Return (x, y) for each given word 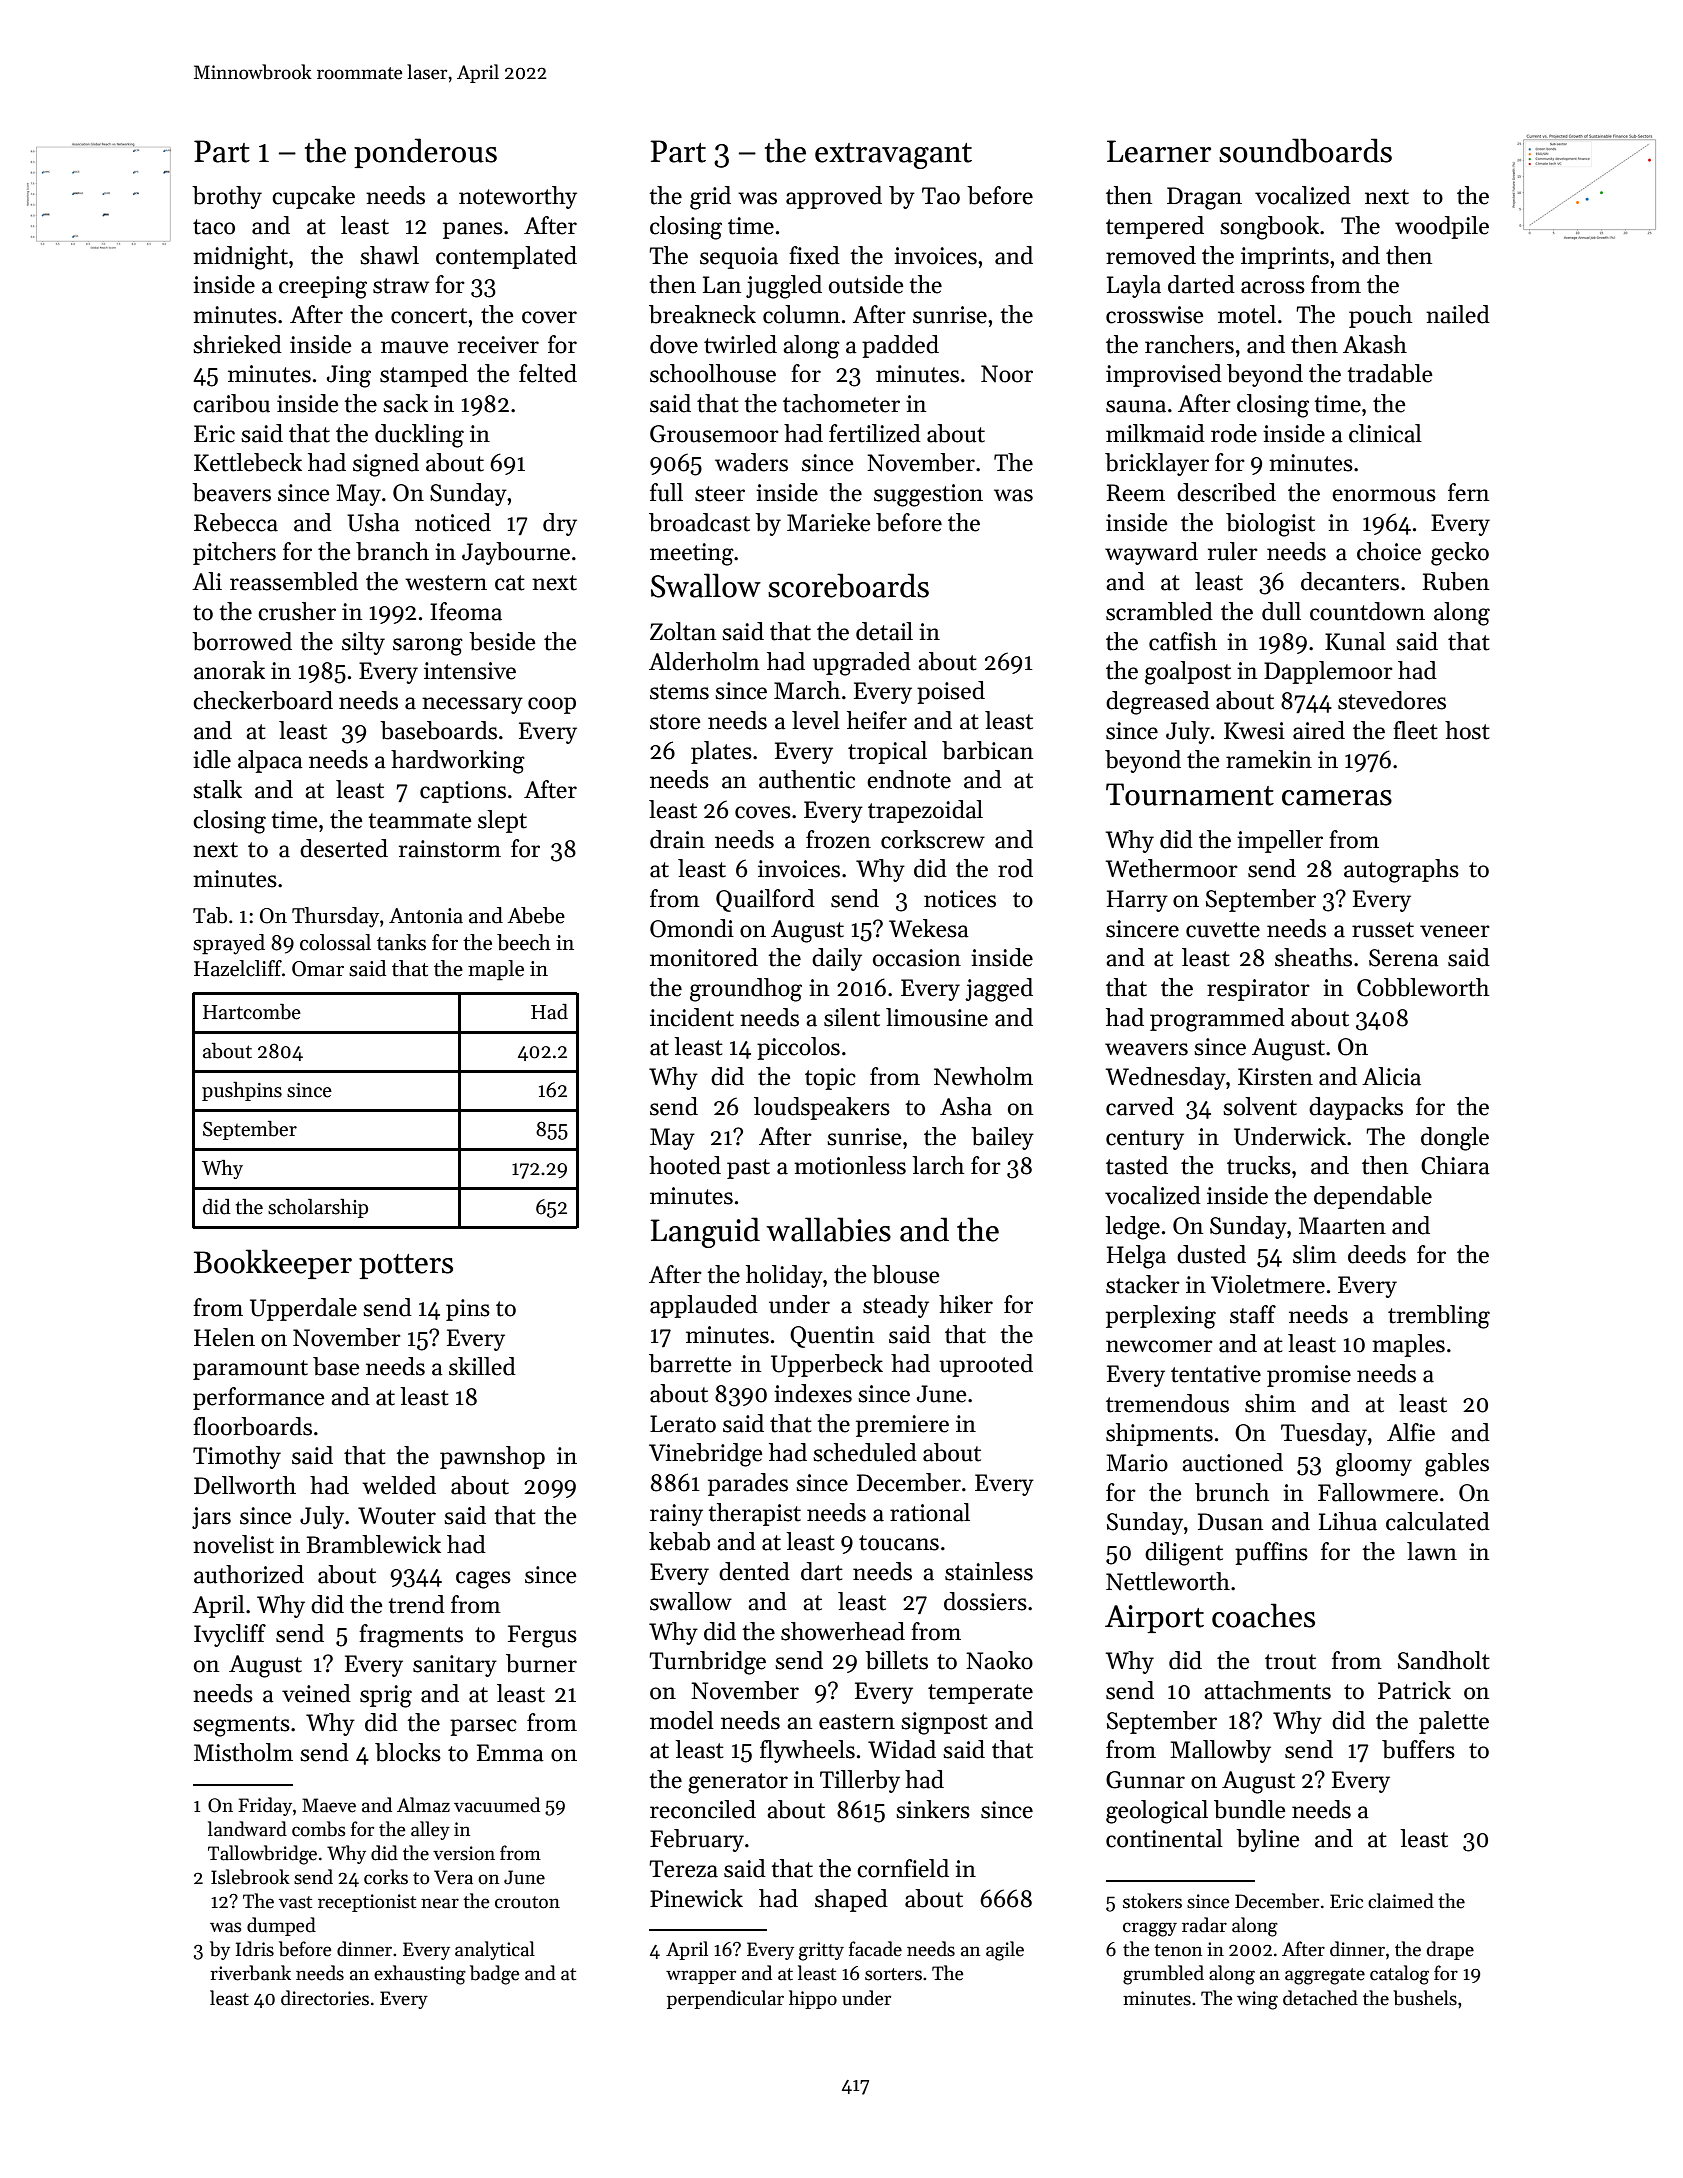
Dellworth (245, 1485)
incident (692, 1017)
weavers (1146, 1049)
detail (884, 631)
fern (1468, 492)
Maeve (329, 1805)
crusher (297, 611)
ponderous (425, 153)
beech (524, 942)
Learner (1159, 151)
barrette (690, 1363)
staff (1253, 1314)
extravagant (893, 156)
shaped (851, 1900)
